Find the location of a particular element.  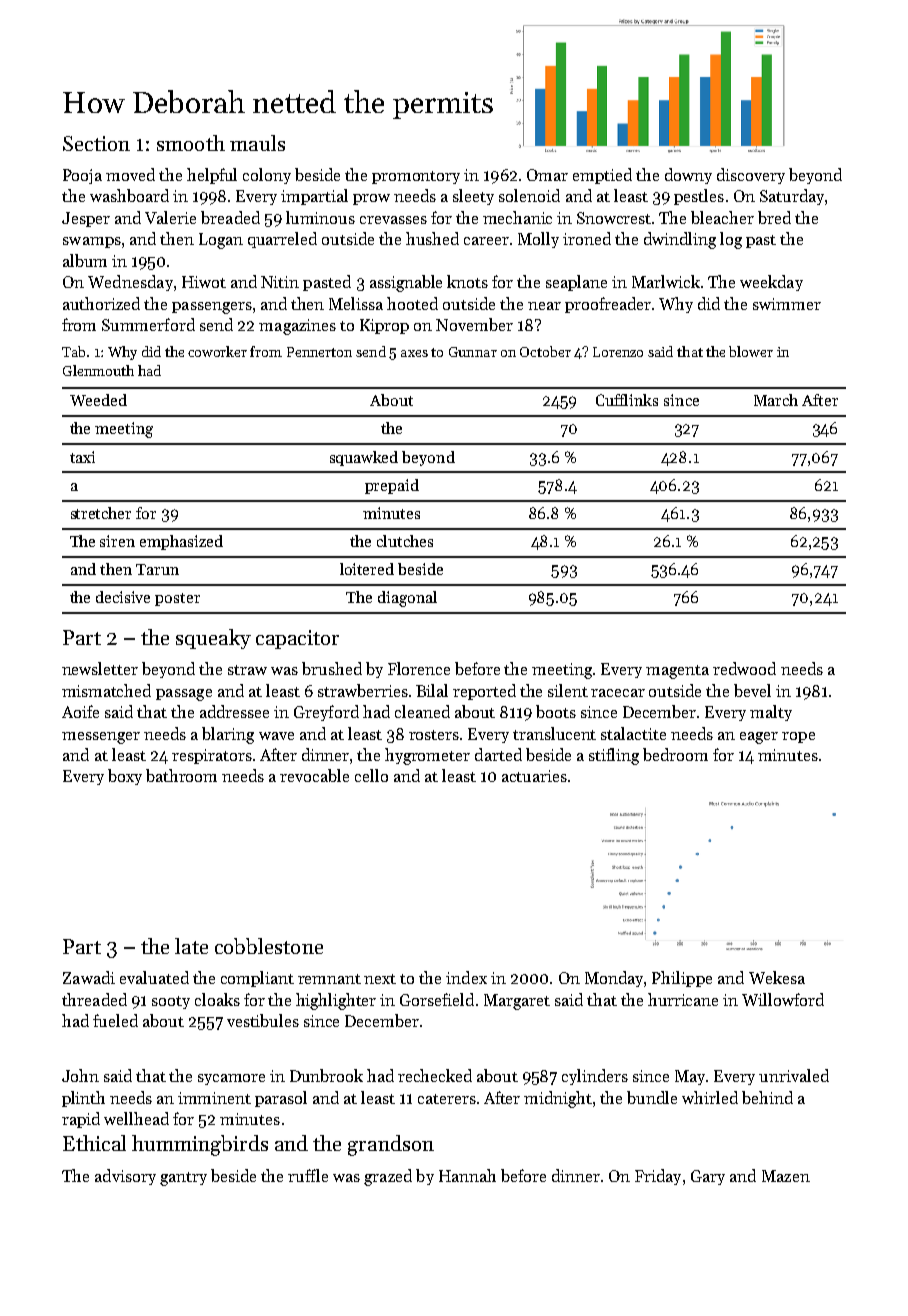

redwood is located at coordinates (744, 668).
